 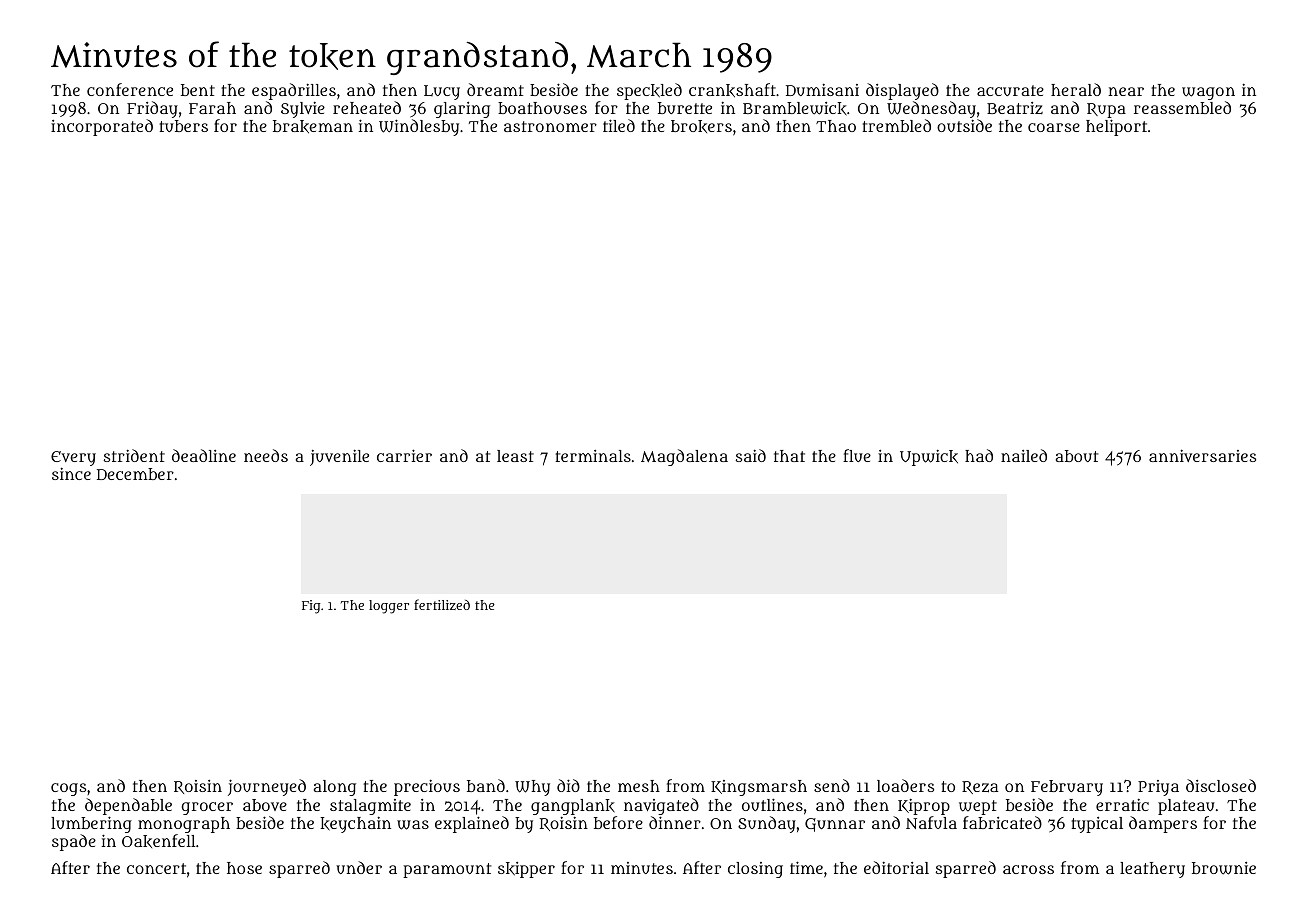 What do you see at coordinates (1202, 456) in the image?
I see `anniversaries` at bounding box center [1202, 456].
